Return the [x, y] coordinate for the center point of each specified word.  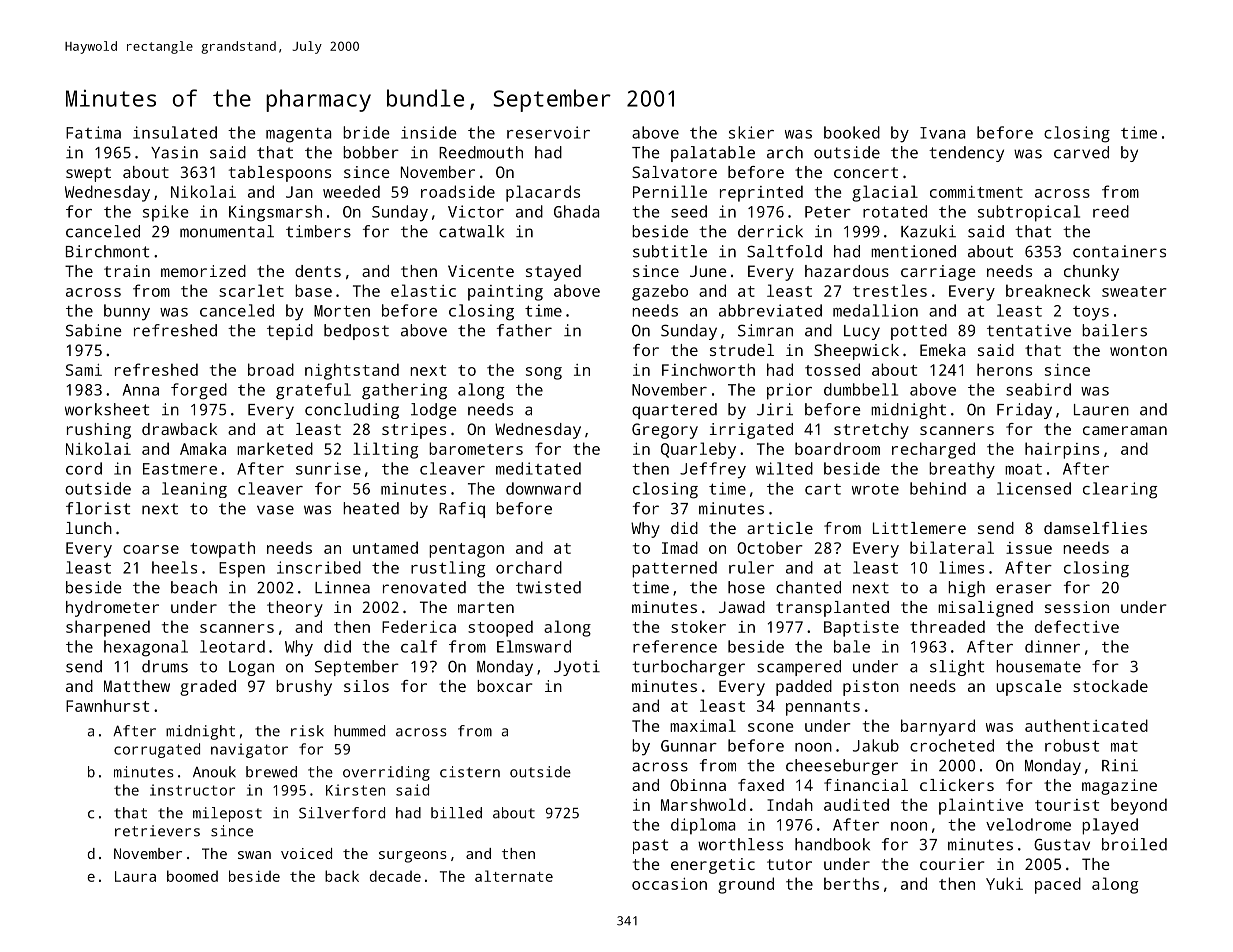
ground [746, 885]
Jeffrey [713, 470]
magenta [298, 135]
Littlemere [919, 528]
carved [1081, 152]
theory [295, 609]
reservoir [548, 132]
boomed [192, 876]
